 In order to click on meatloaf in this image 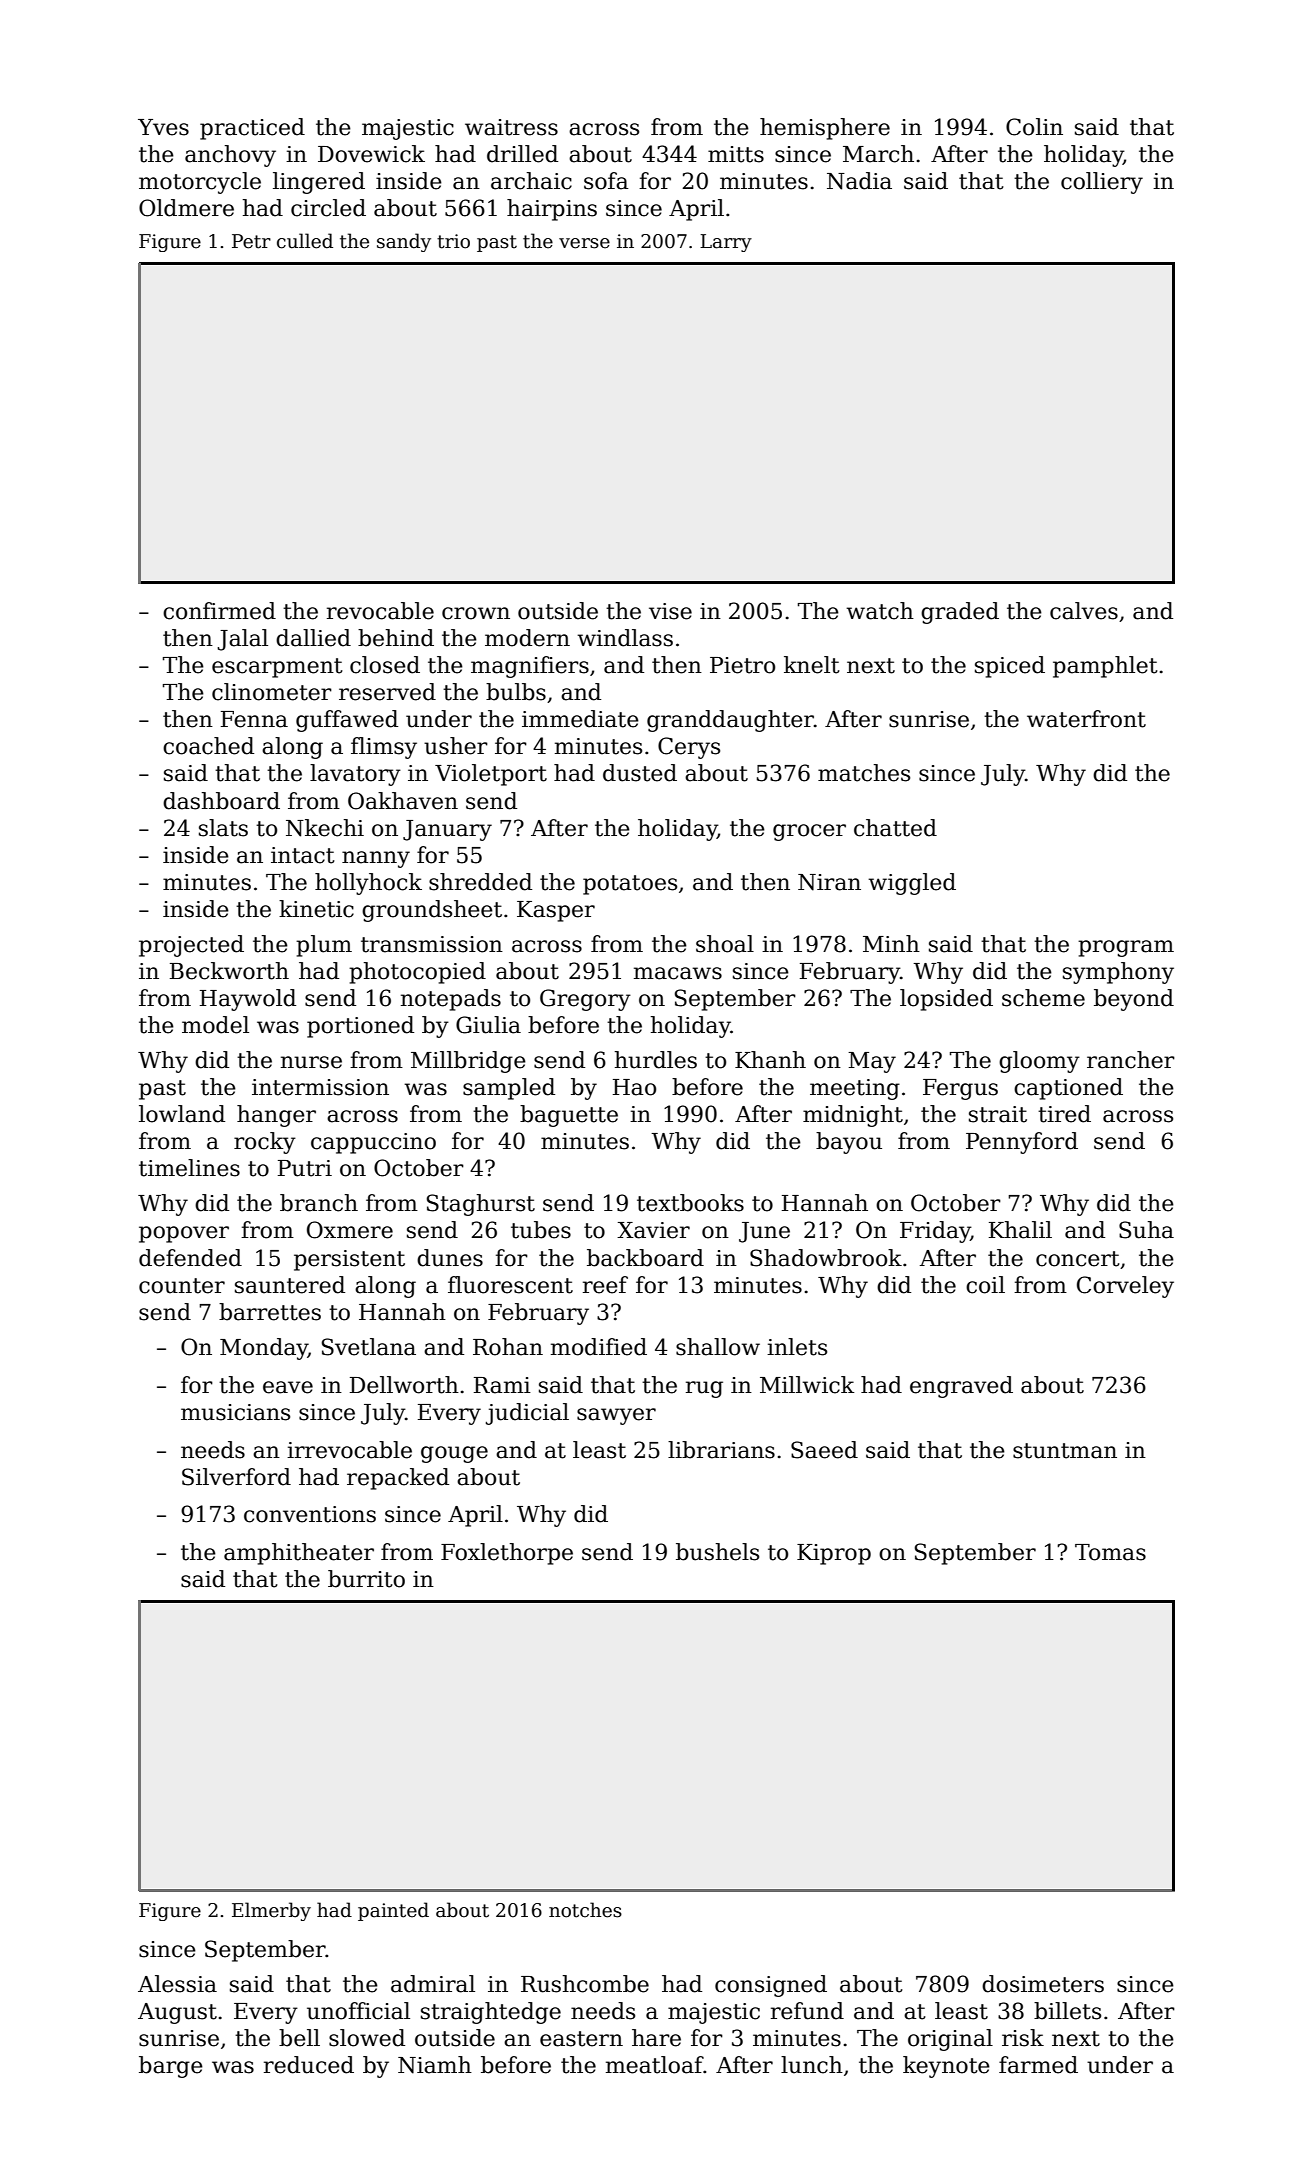, I will do `click(655, 2065)`.
